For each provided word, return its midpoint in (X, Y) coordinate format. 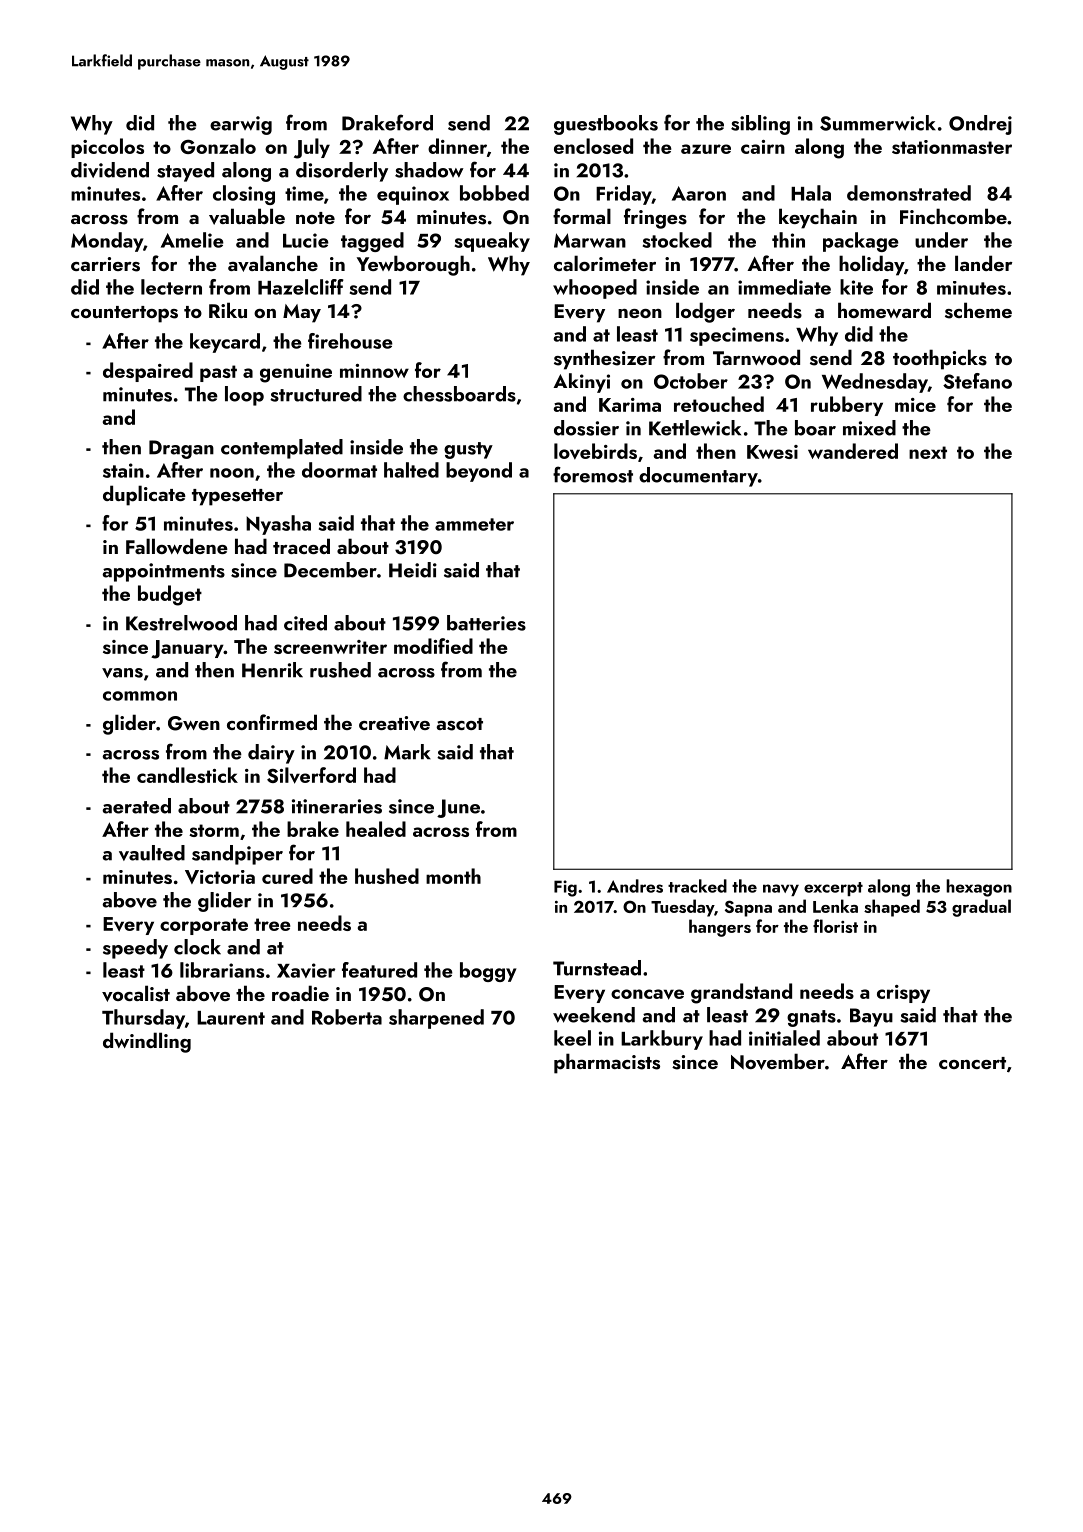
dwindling (147, 1042)
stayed (185, 172)
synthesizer (605, 359)
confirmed (272, 722)
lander (984, 263)
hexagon (979, 888)
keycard (225, 343)
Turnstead (597, 968)
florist (835, 926)
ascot (459, 724)
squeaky (492, 242)
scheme (978, 310)
